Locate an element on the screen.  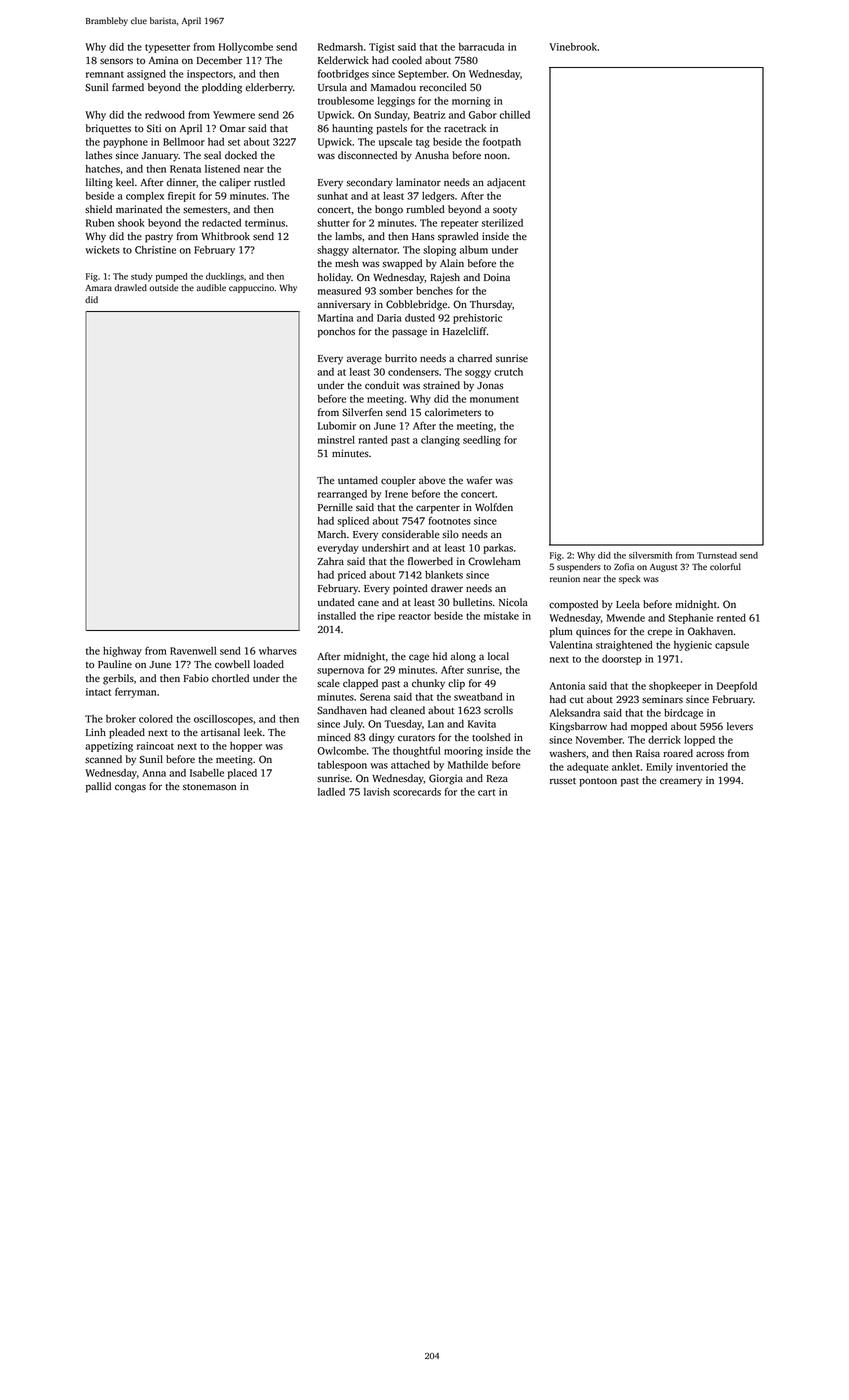
russet is located at coordinates (563, 781).
